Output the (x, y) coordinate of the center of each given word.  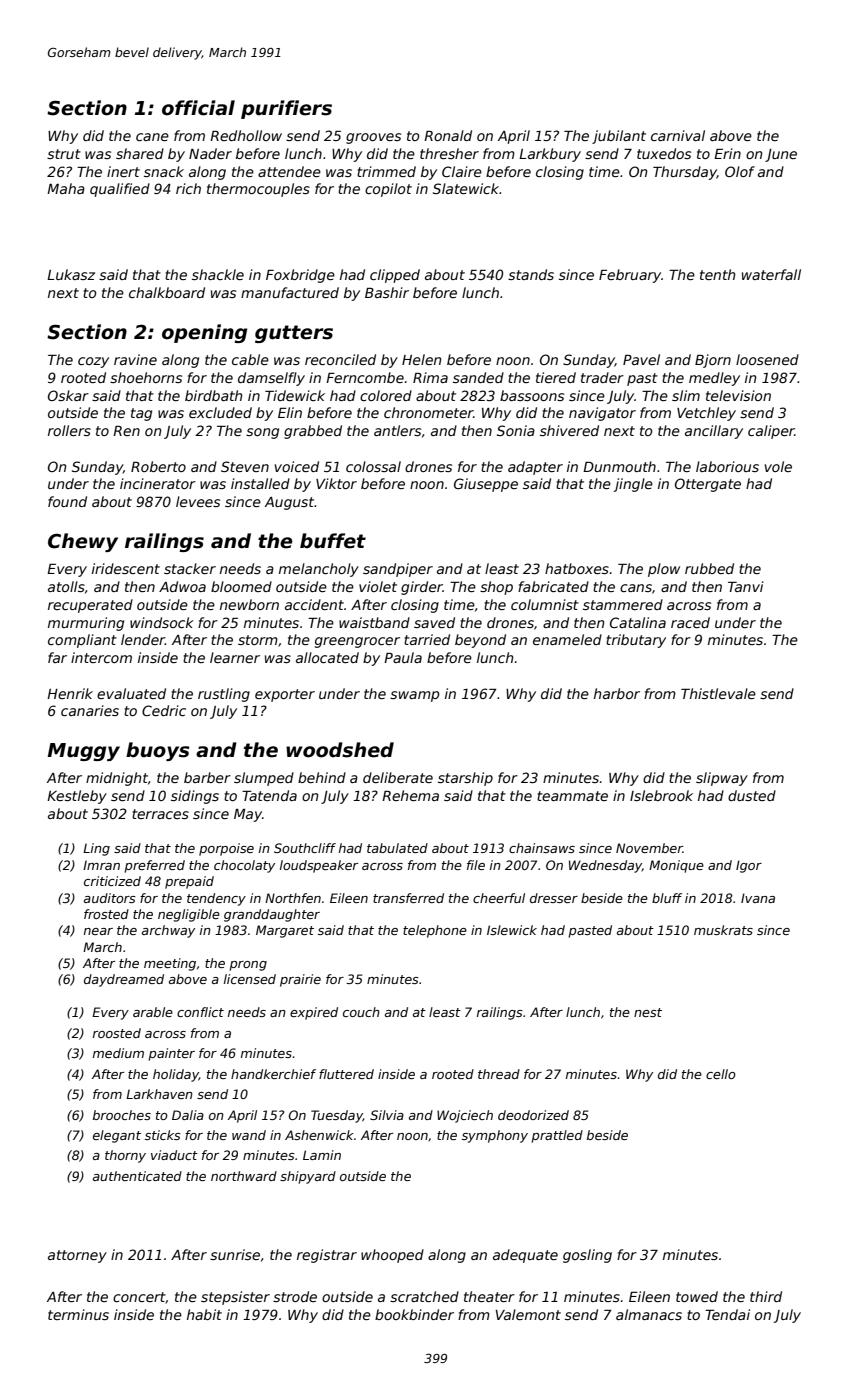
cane (152, 137)
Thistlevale (718, 693)
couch (361, 1012)
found (67, 501)
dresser (554, 898)
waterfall (771, 274)
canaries (90, 710)
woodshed (340, 750)
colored (386, 395)
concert (139, 1298)
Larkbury (550, 155)
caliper (771, 432)
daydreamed (124, 980)
